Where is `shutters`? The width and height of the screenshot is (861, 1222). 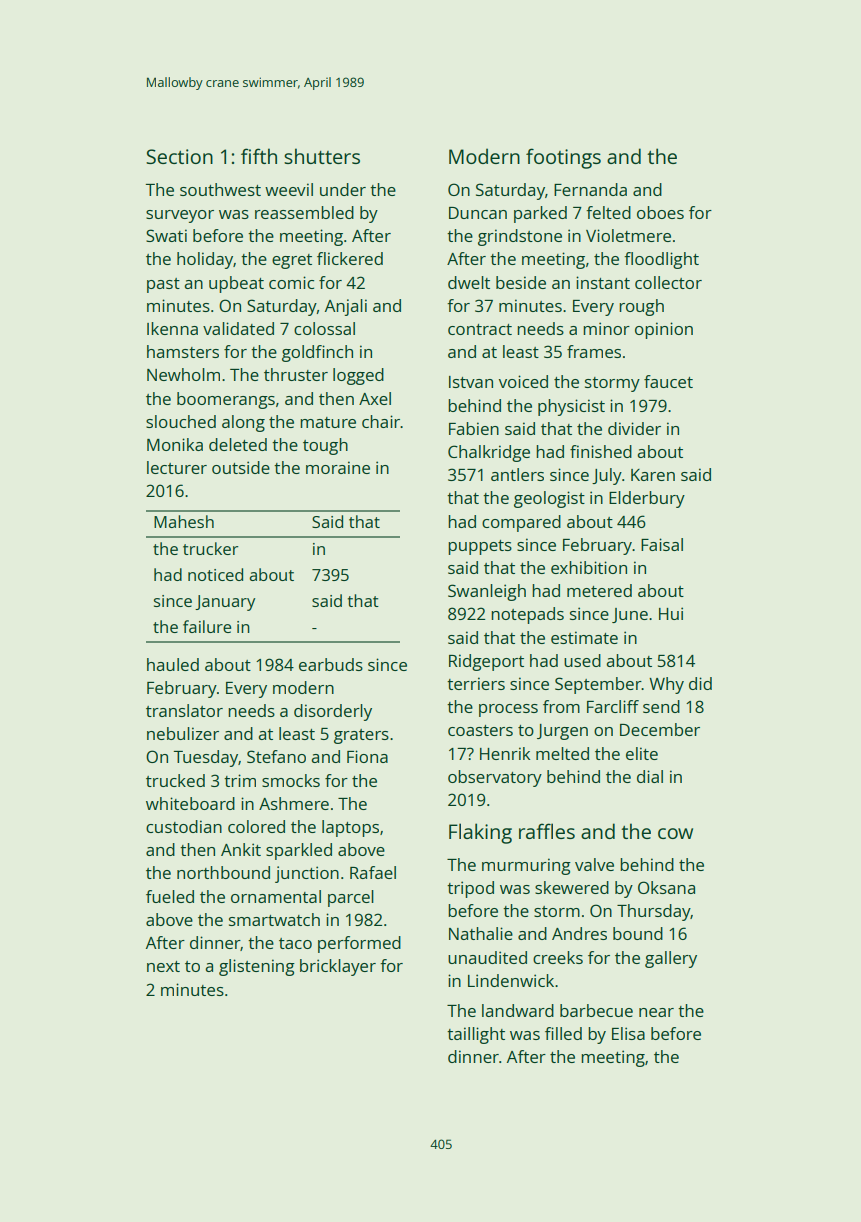 shutters is located at coordinates (322, 156).
